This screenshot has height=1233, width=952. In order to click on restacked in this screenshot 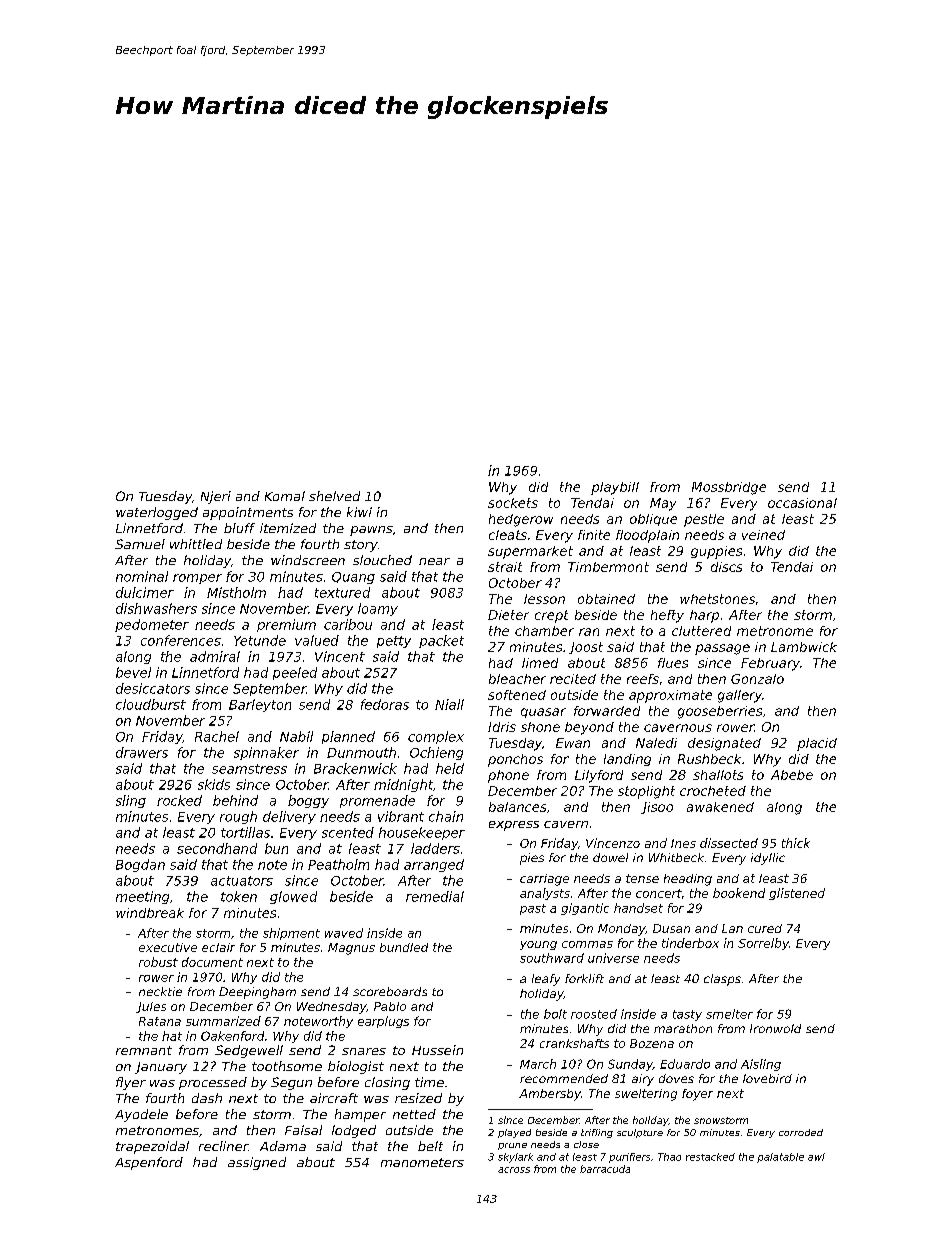, I will do `click(710, 1157)`.
